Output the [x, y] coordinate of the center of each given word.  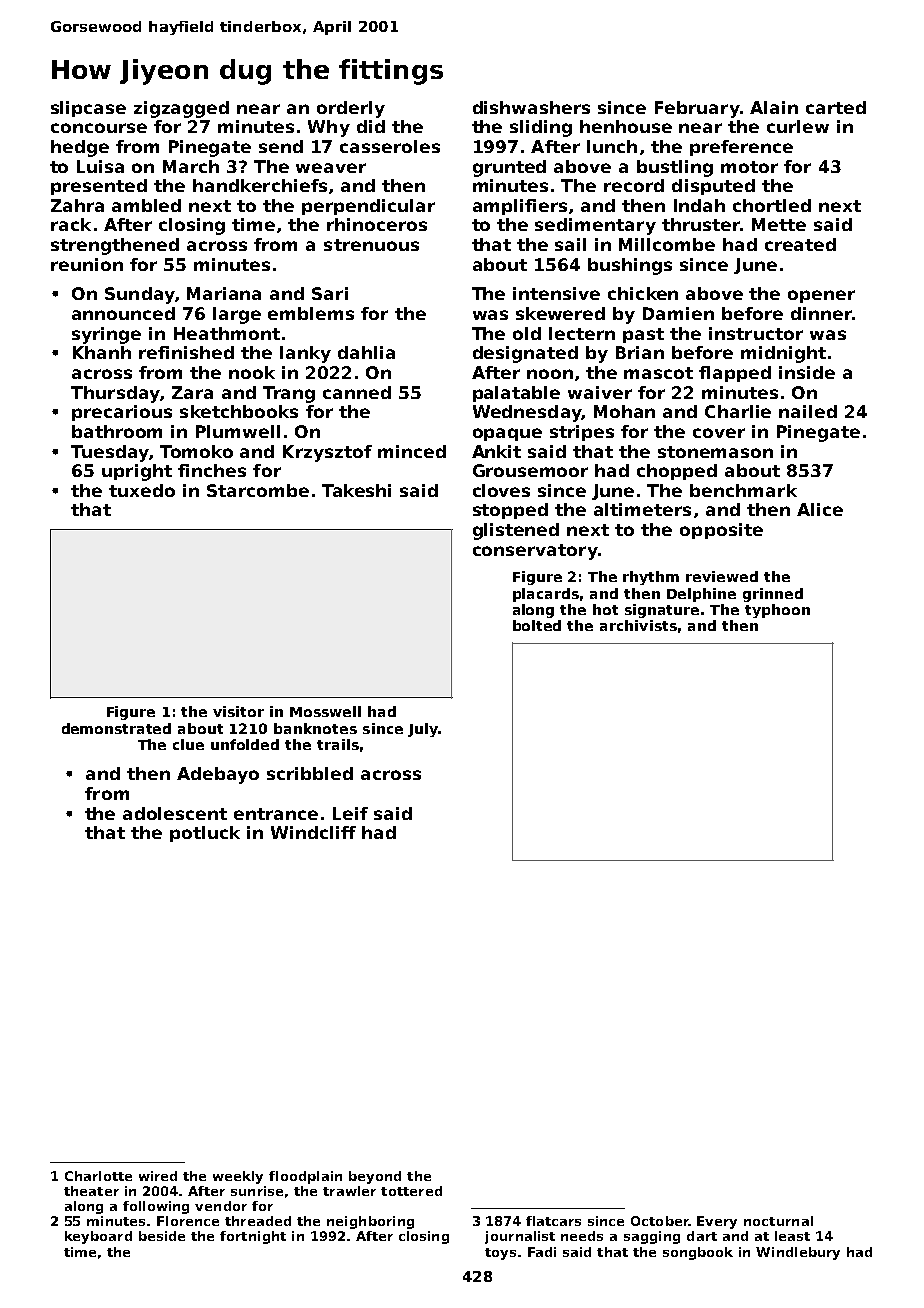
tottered [411, 1191]
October [660, 1221]
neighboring [370, 1222]
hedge [80, 148]
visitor [238, 711]
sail [570, 244]
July [423, 730]
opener [821, 296]
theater [91, 1191]
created [800, 244]
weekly [238, 1177]
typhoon [777, 611]
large [237, 315]
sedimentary [595, 226]
